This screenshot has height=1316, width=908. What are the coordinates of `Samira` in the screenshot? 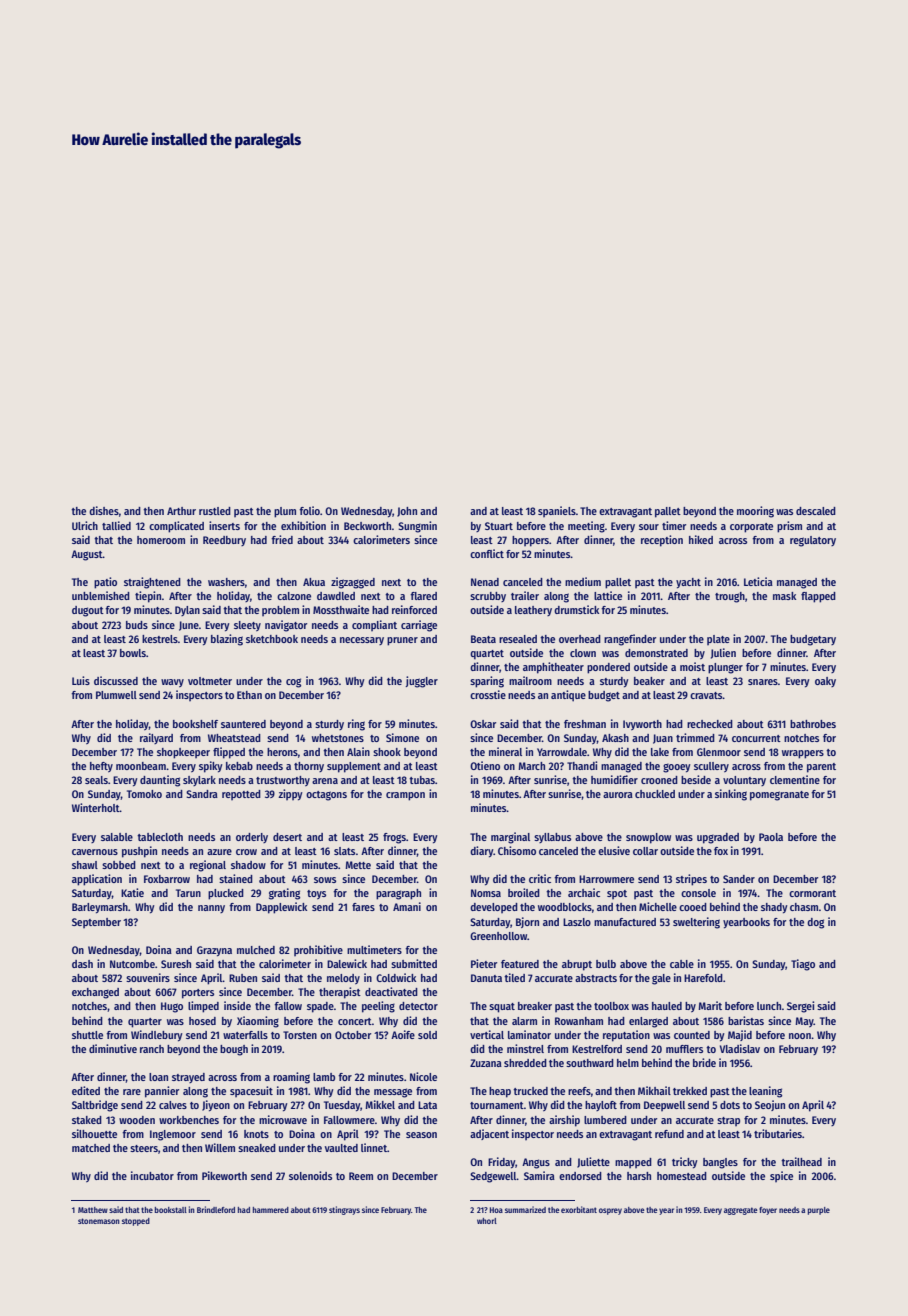 It's located at (539, 1175).
